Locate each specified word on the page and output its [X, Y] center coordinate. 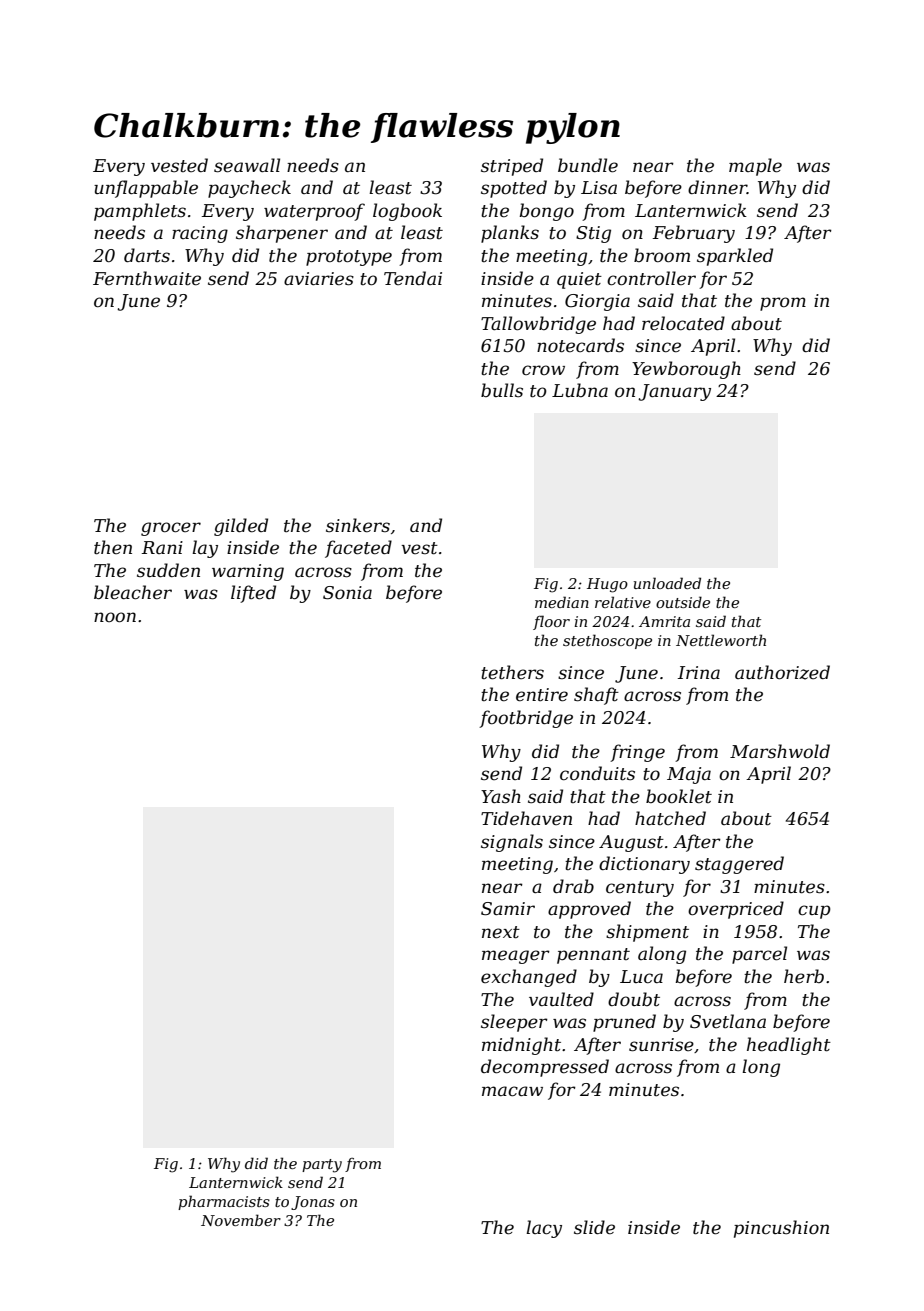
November [241, 1220]
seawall [247, 165]
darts [147, 255]
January [674, 392]
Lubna [580, 390]
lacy [544, 1229]
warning [248, 572]
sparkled [735, 257]
